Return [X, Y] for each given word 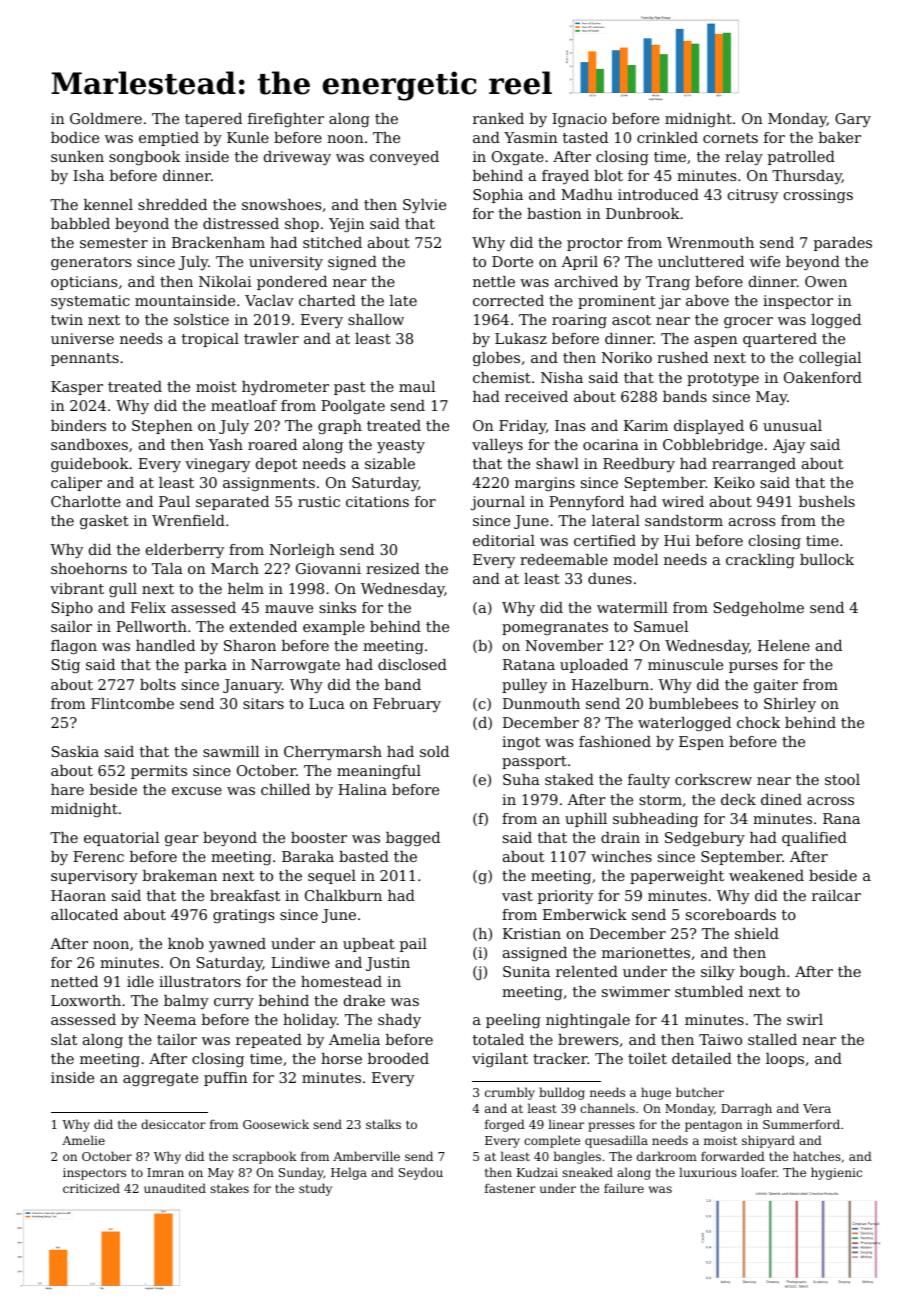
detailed [702, 1058]
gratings [243, 916]
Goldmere [106, 118]
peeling [513, 1021]
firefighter [286, 120]
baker [840, 137]
